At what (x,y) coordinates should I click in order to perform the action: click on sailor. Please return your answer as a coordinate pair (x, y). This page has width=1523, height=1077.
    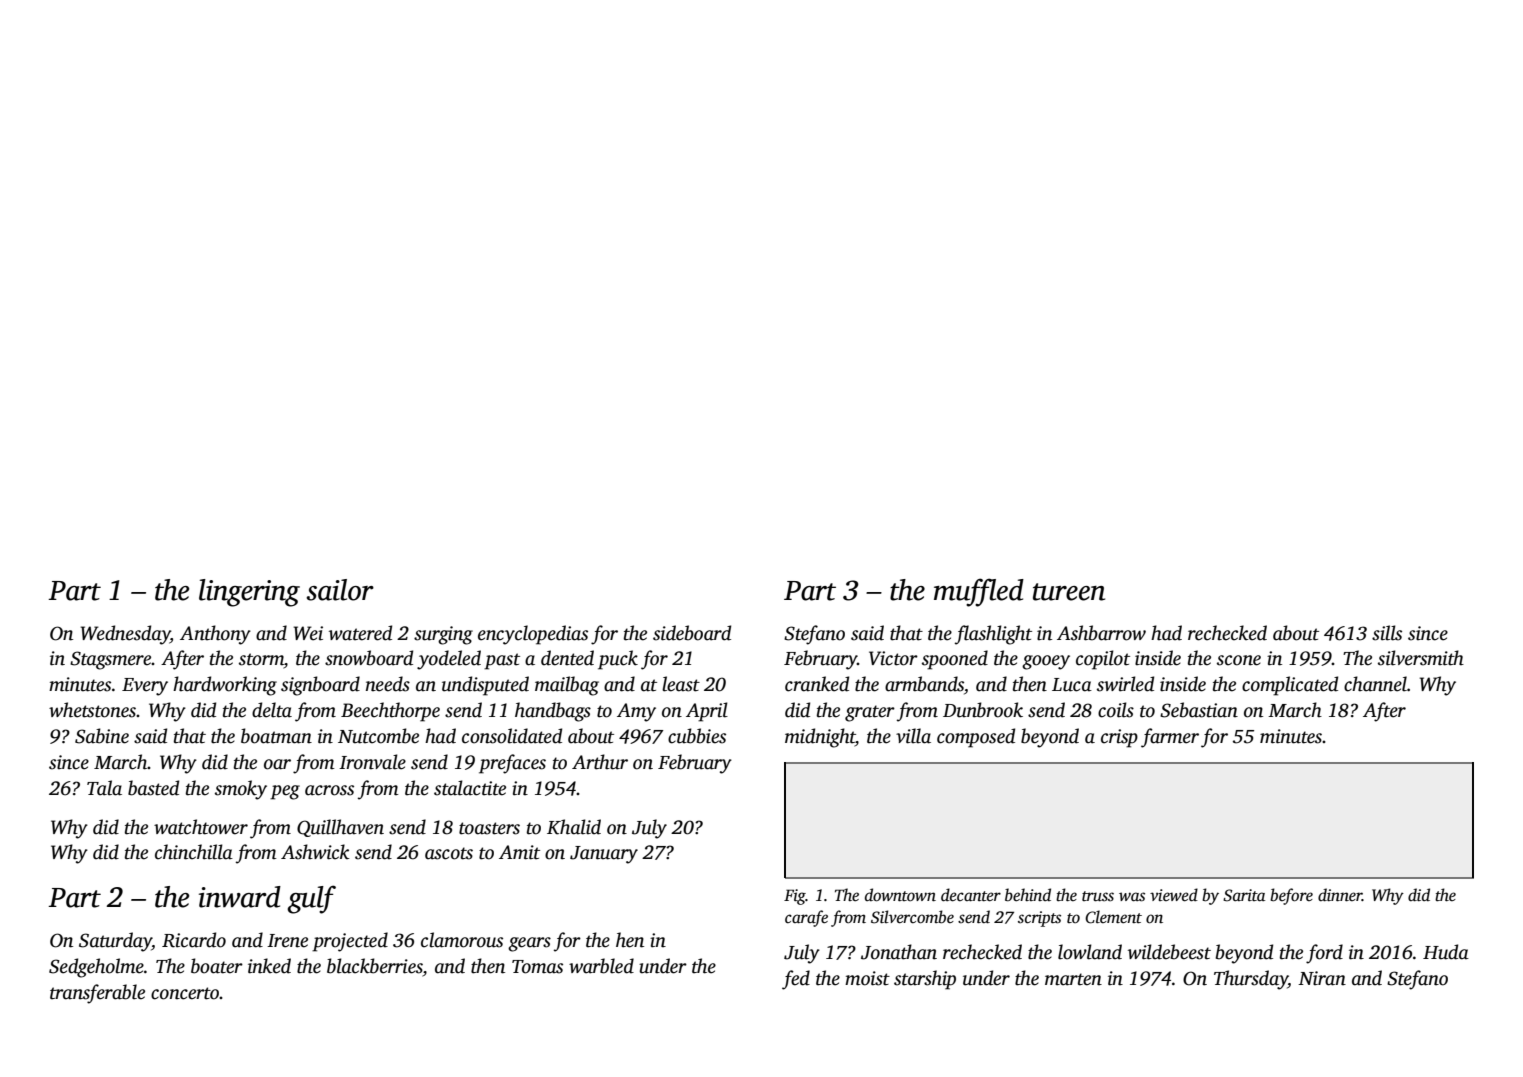
    Looking at the image, I should click on (340, 590).
